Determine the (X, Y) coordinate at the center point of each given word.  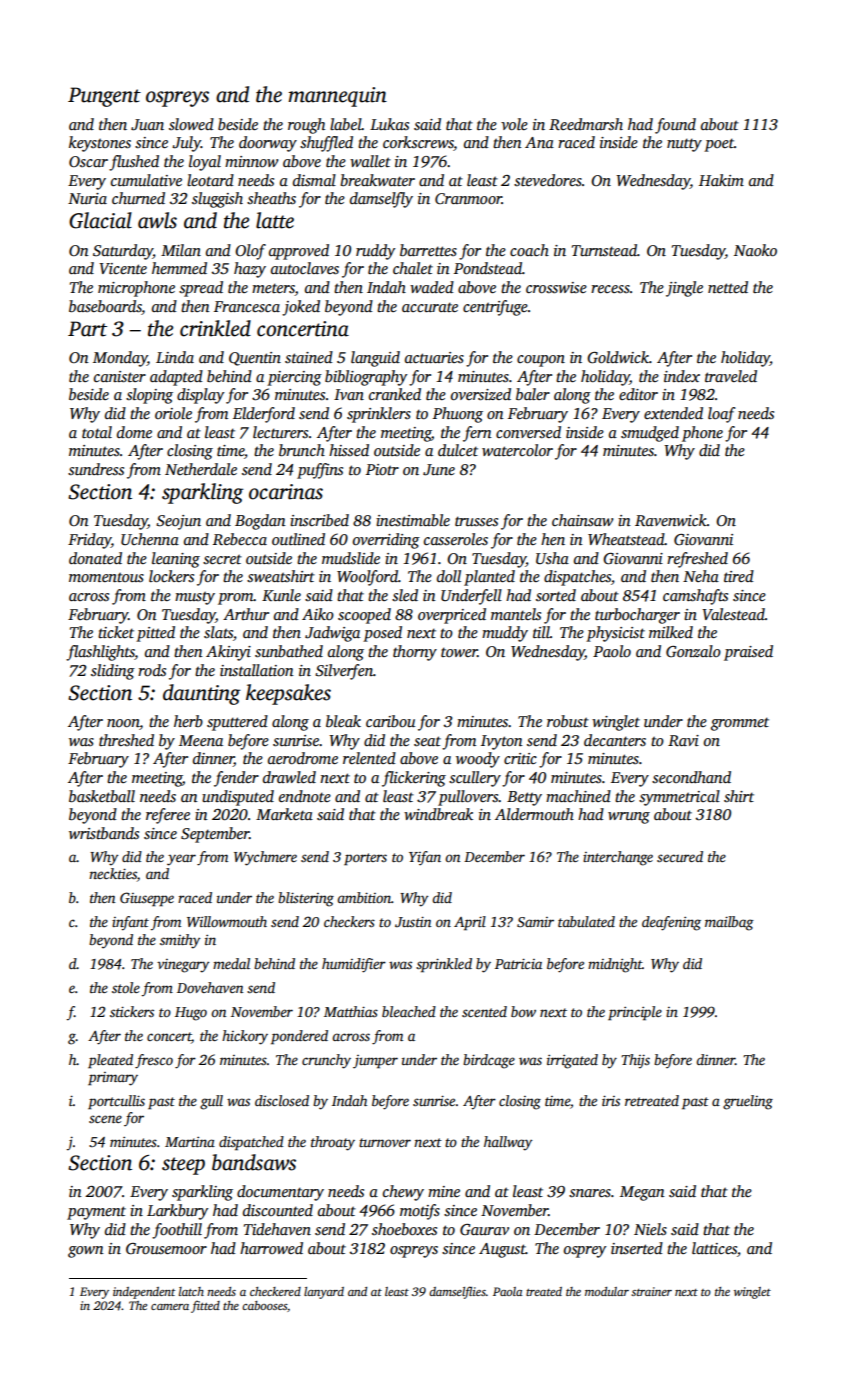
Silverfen (344, 672)
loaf (721, 415)
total (97, 432)
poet (719, 145)
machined (578, 796)
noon (123, 724)
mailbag (729, 923)
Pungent (104, 97)
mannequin (337, 97)
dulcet (458, 450)
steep (183, 1166)
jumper (375, 1062)
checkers (349, 921)
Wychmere (265, 858)
